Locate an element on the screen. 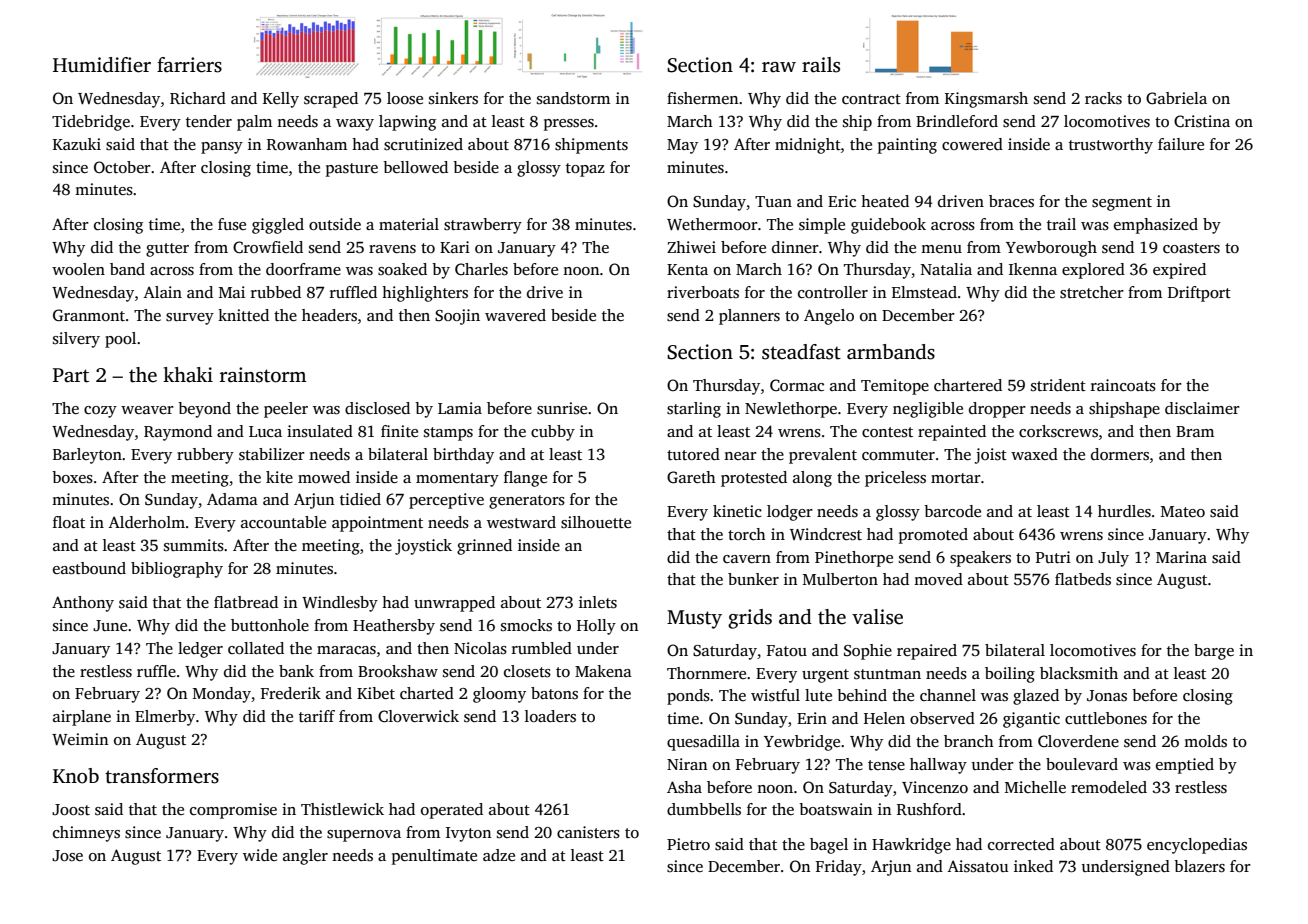 The height and width of the screenshot is (924, 1308). racks is located at coordinates (1103, 98).
